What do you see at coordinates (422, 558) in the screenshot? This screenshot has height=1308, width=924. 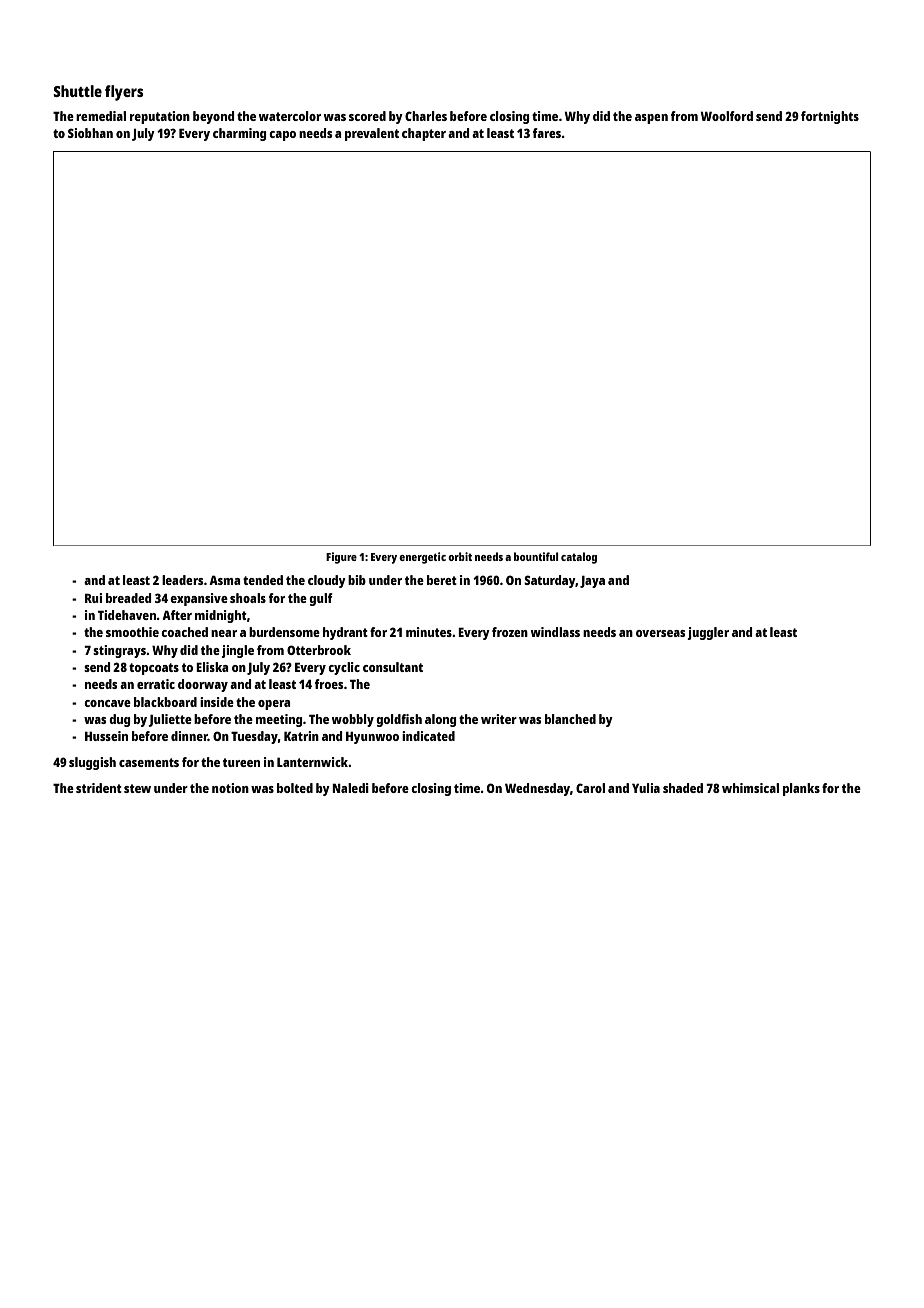 I see `energetic` at bounding box center [422, 558].
